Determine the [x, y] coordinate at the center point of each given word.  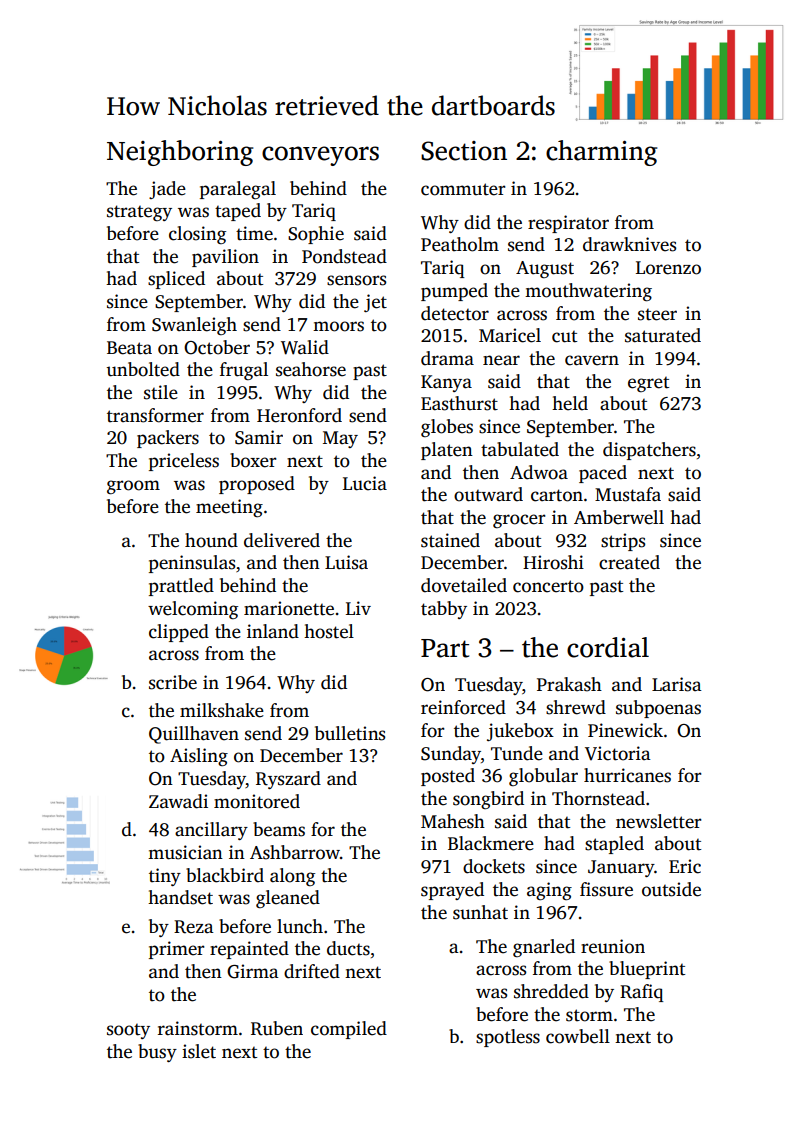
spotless [508, 1038]
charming [601, 153]
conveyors [320, 156]
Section [464, 151]
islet [199, 1051]
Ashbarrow [295, 852]
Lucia [365, 483]
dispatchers [649, 451]
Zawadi [178, 801]
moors [338, 326]
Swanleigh [194, 326]
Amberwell [619, 517]
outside [671, 889]
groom [133, 487]
